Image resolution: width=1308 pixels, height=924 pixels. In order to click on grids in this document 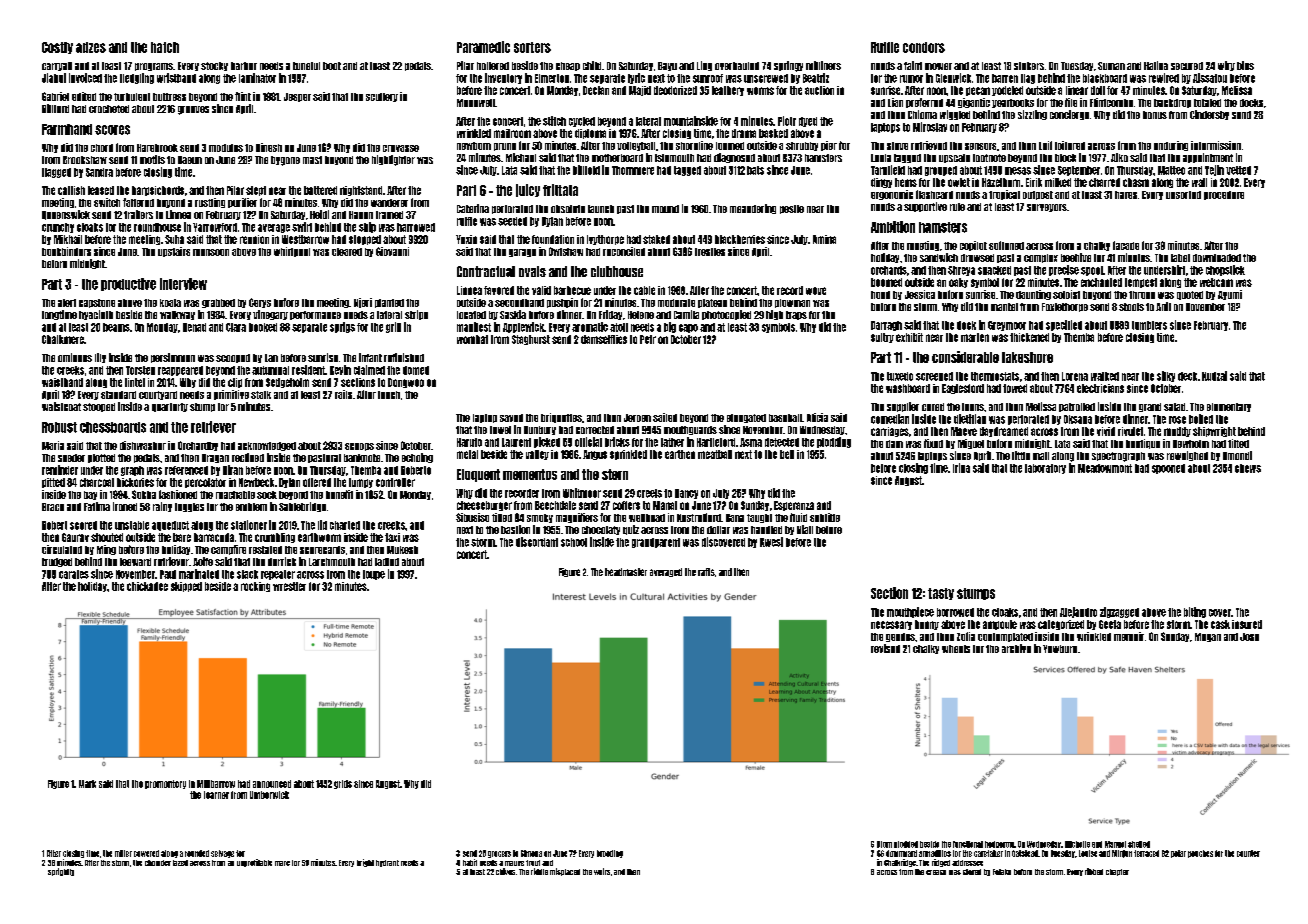, I will do `click(343, 784)`.
